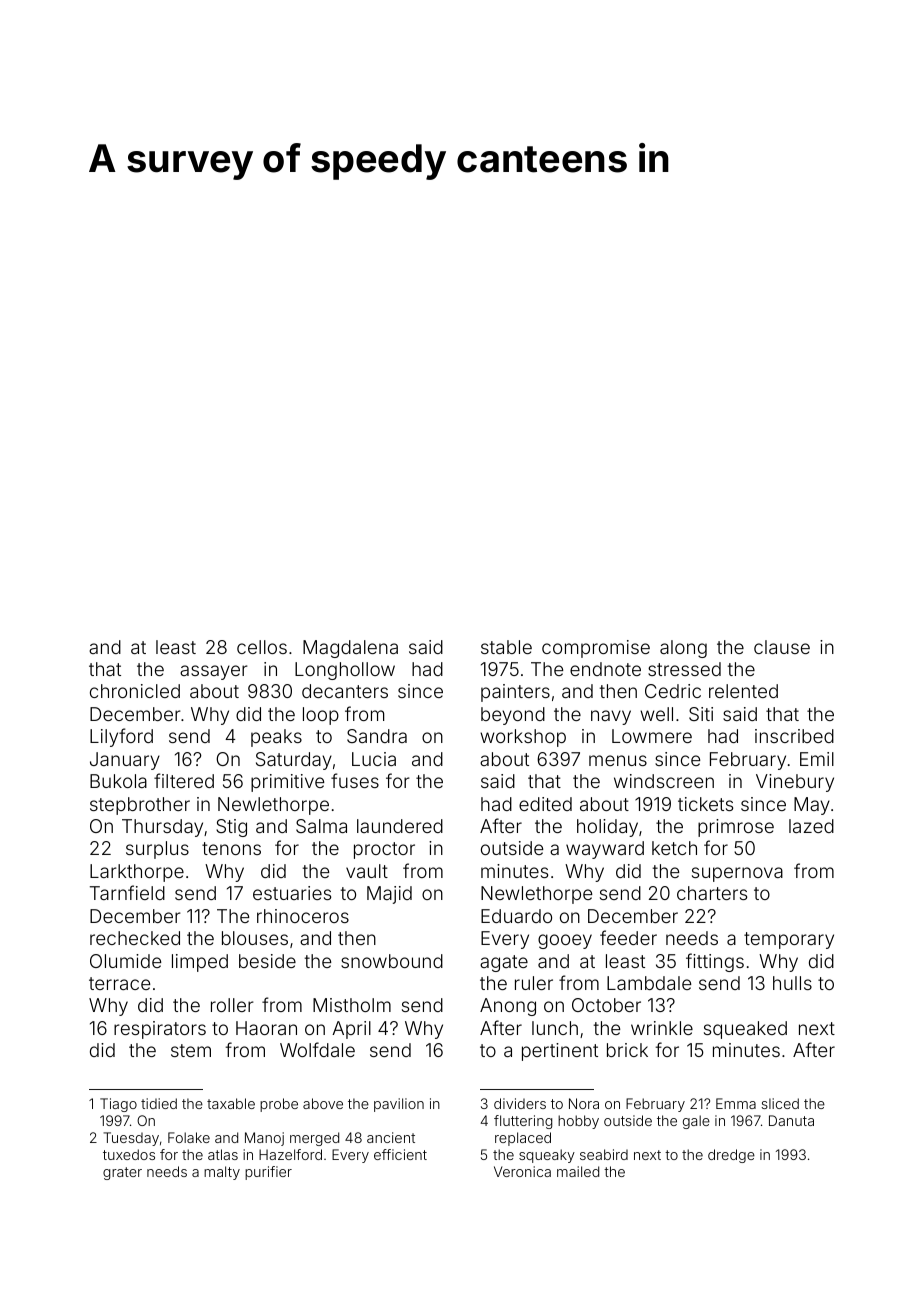  What do you see at coordinates (262, 647) in the screenshot?
I see `cellos` at bounding box center [262, 647].
